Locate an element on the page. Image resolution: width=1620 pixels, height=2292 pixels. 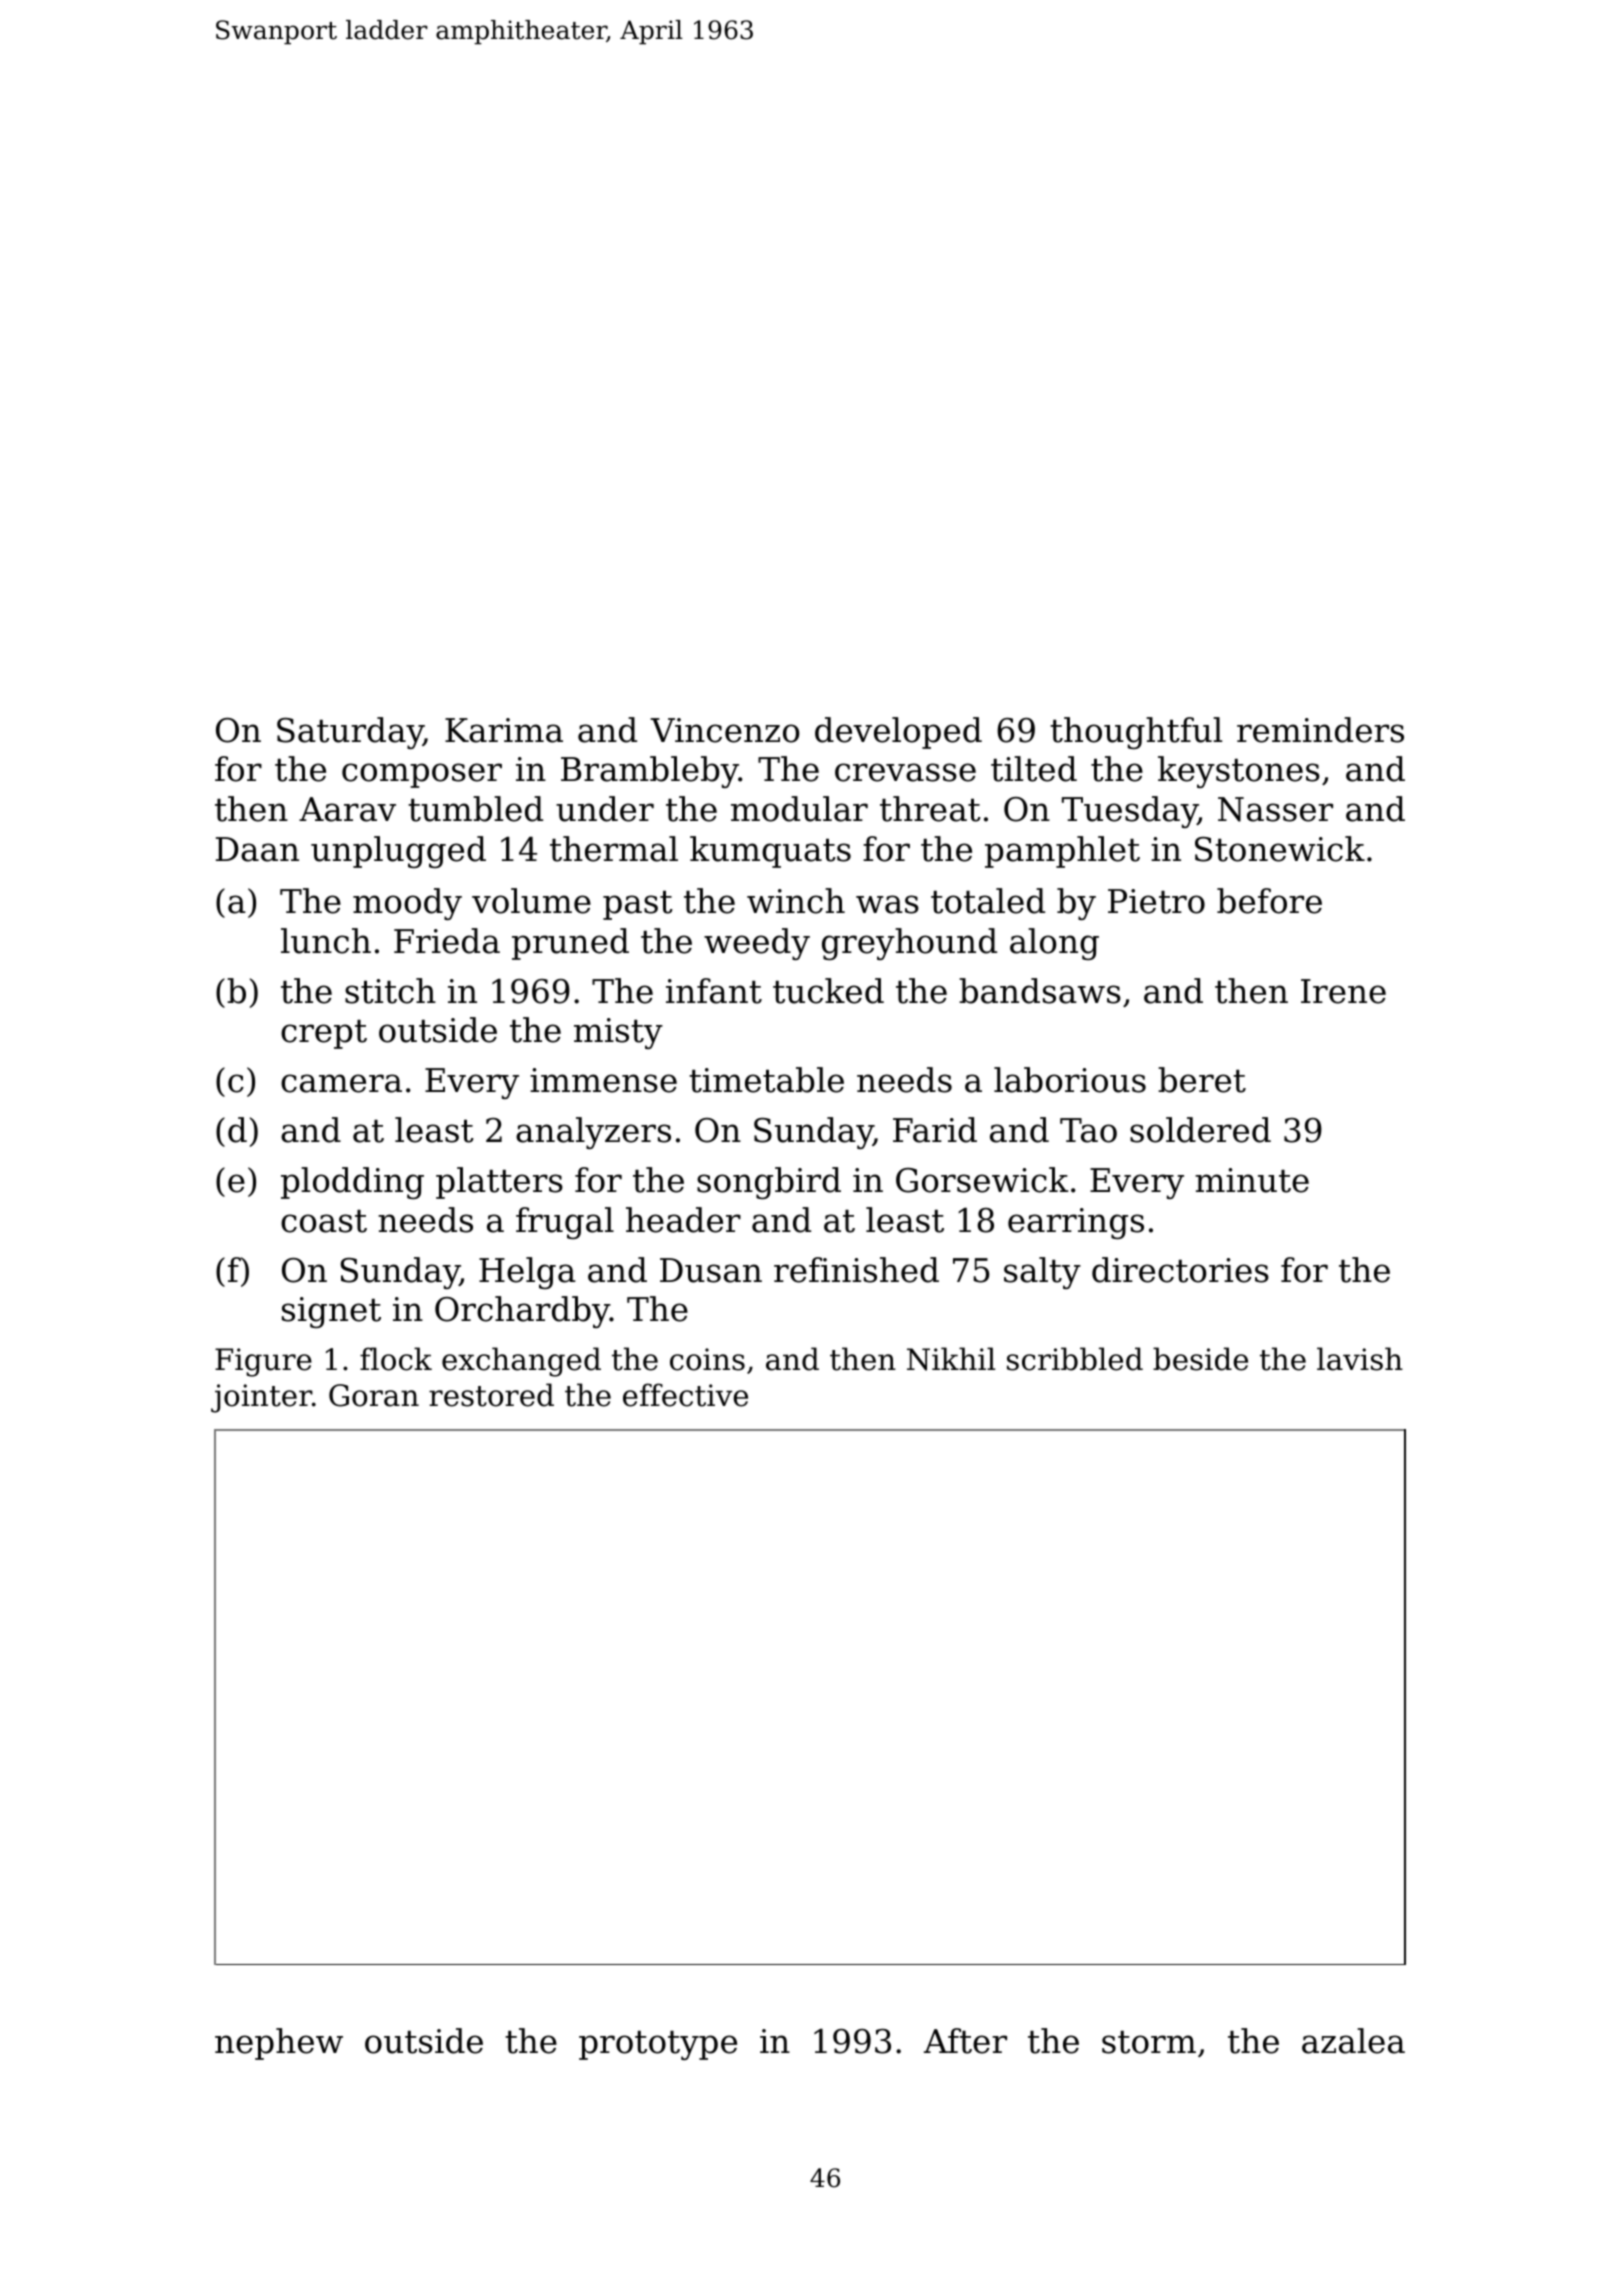
laborious is located at coordinates (1070, 1080).
